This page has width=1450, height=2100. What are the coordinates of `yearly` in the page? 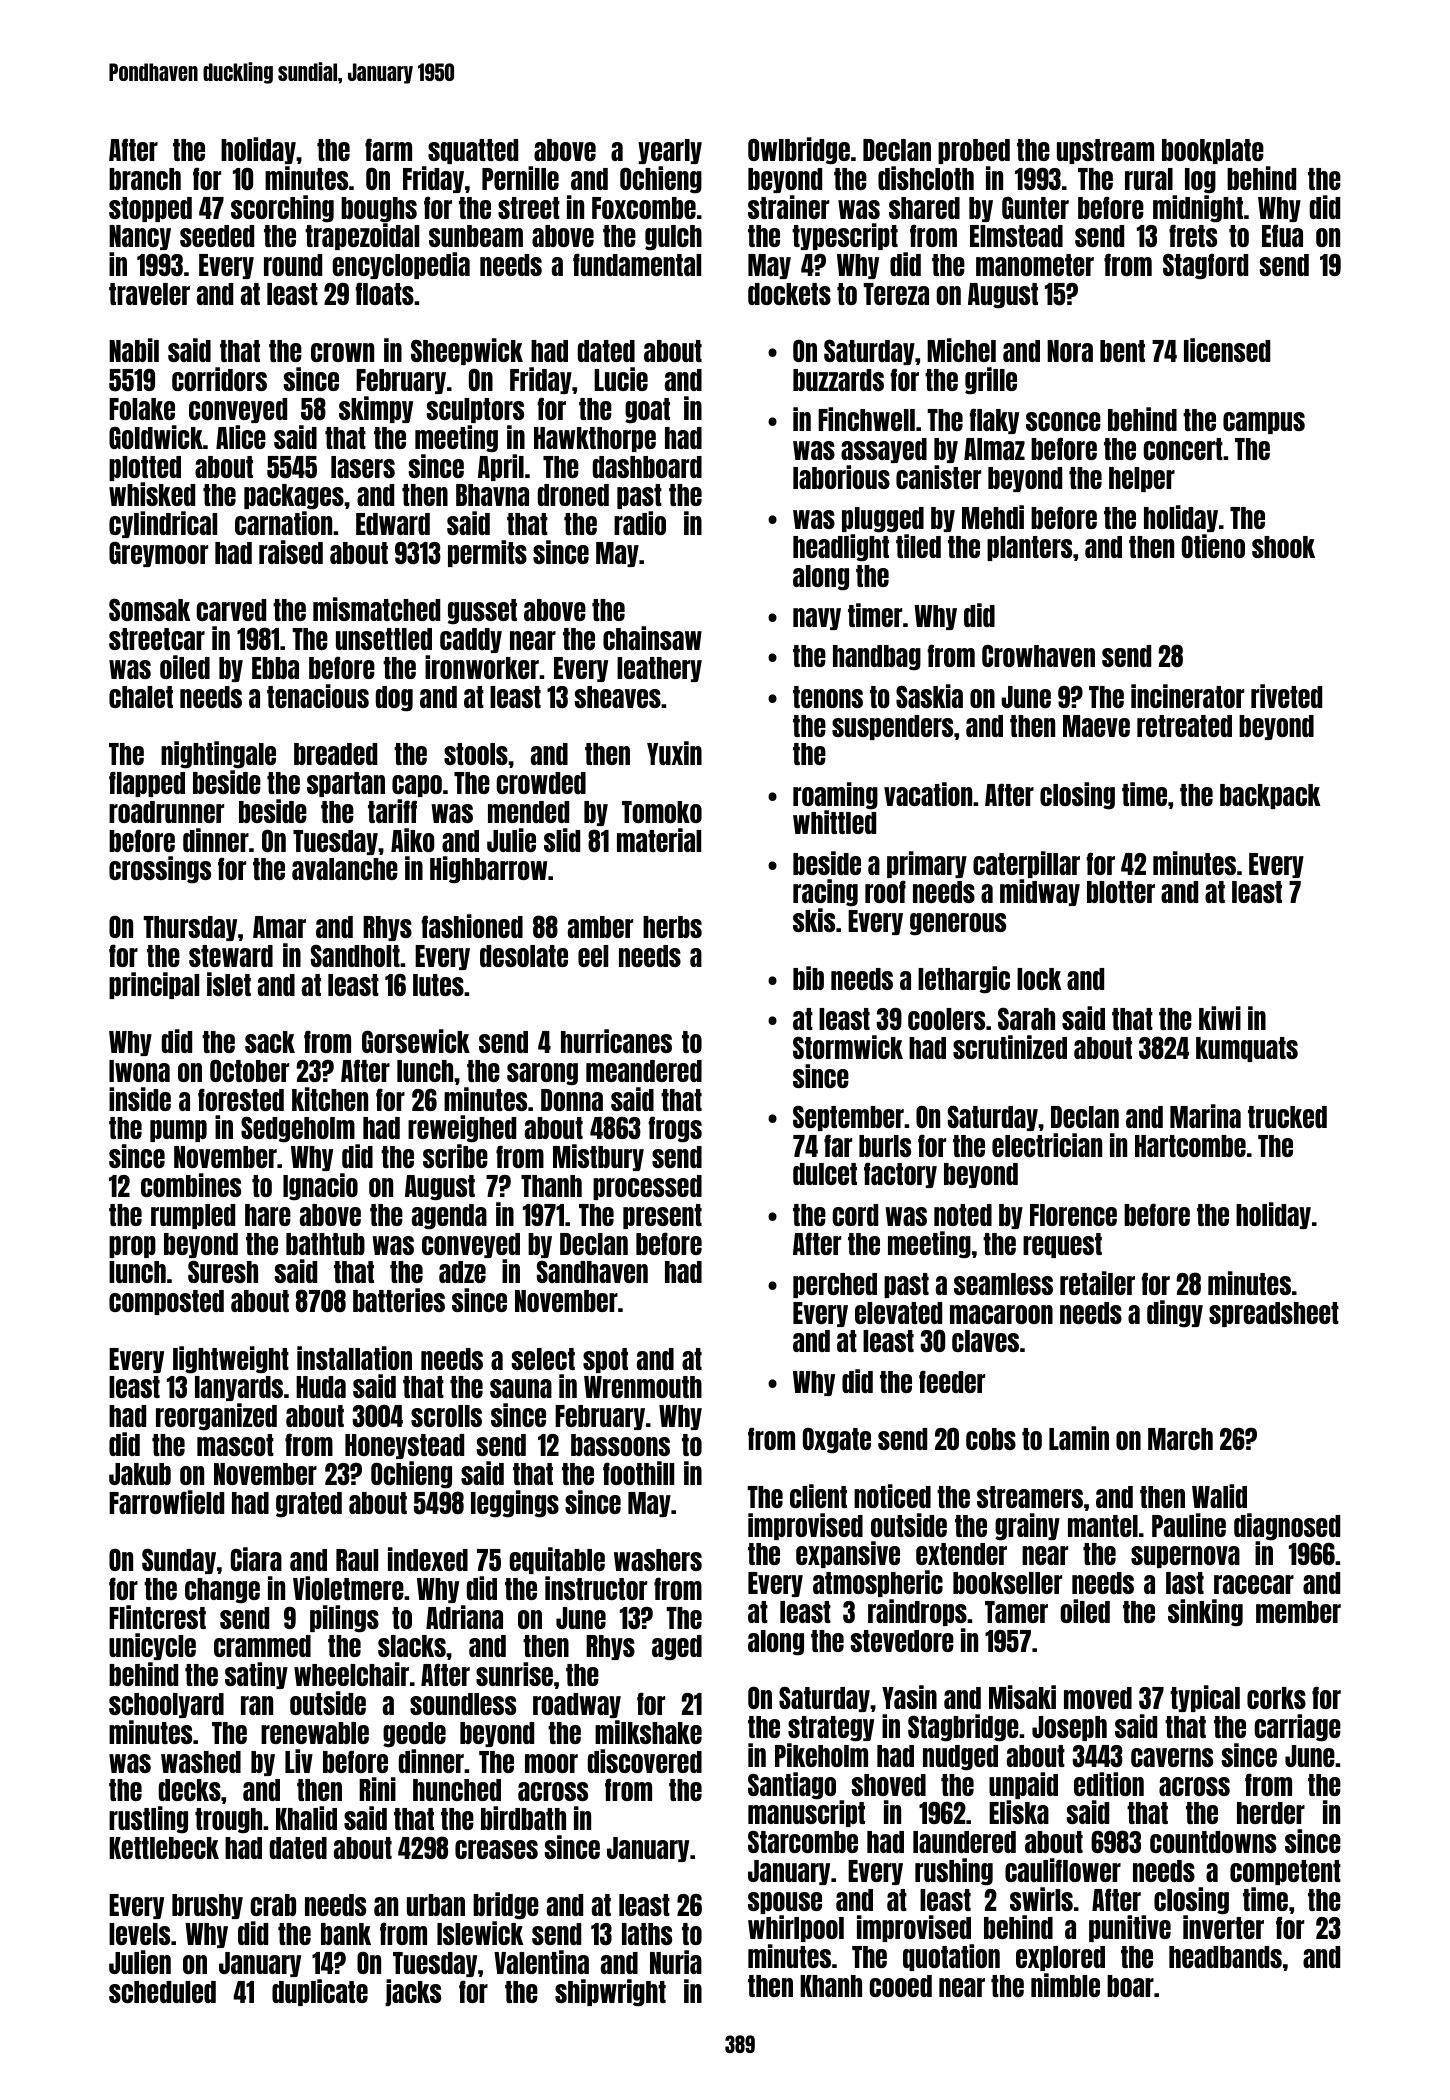 It's located at (670, 151).
